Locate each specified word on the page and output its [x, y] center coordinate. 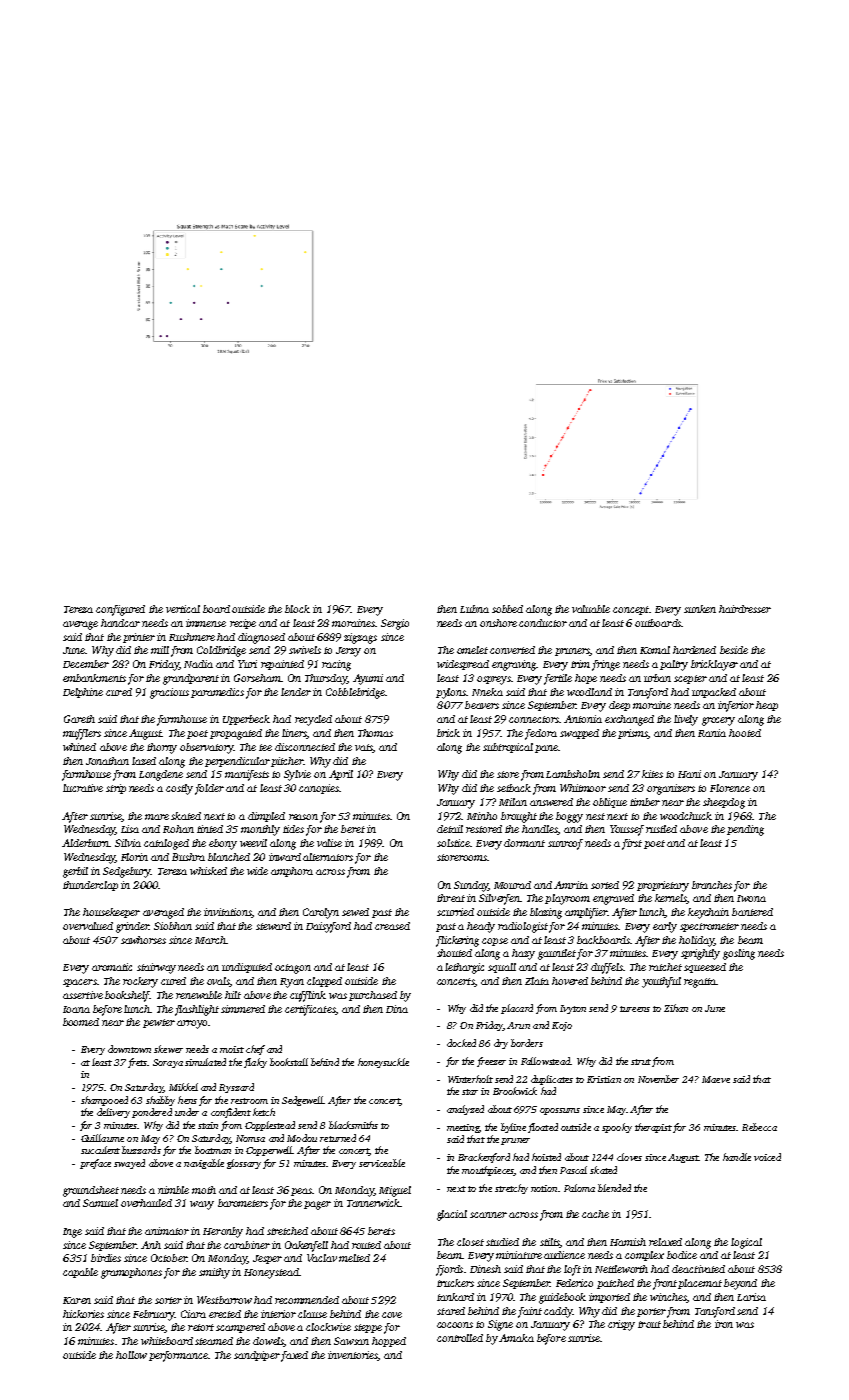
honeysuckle [383, 1063]
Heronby [223, 1232]
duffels [607, 968]
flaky [255, 1063]
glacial [452, 1215]
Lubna [474, 609]
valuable [591, 609]
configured [120, 610]
